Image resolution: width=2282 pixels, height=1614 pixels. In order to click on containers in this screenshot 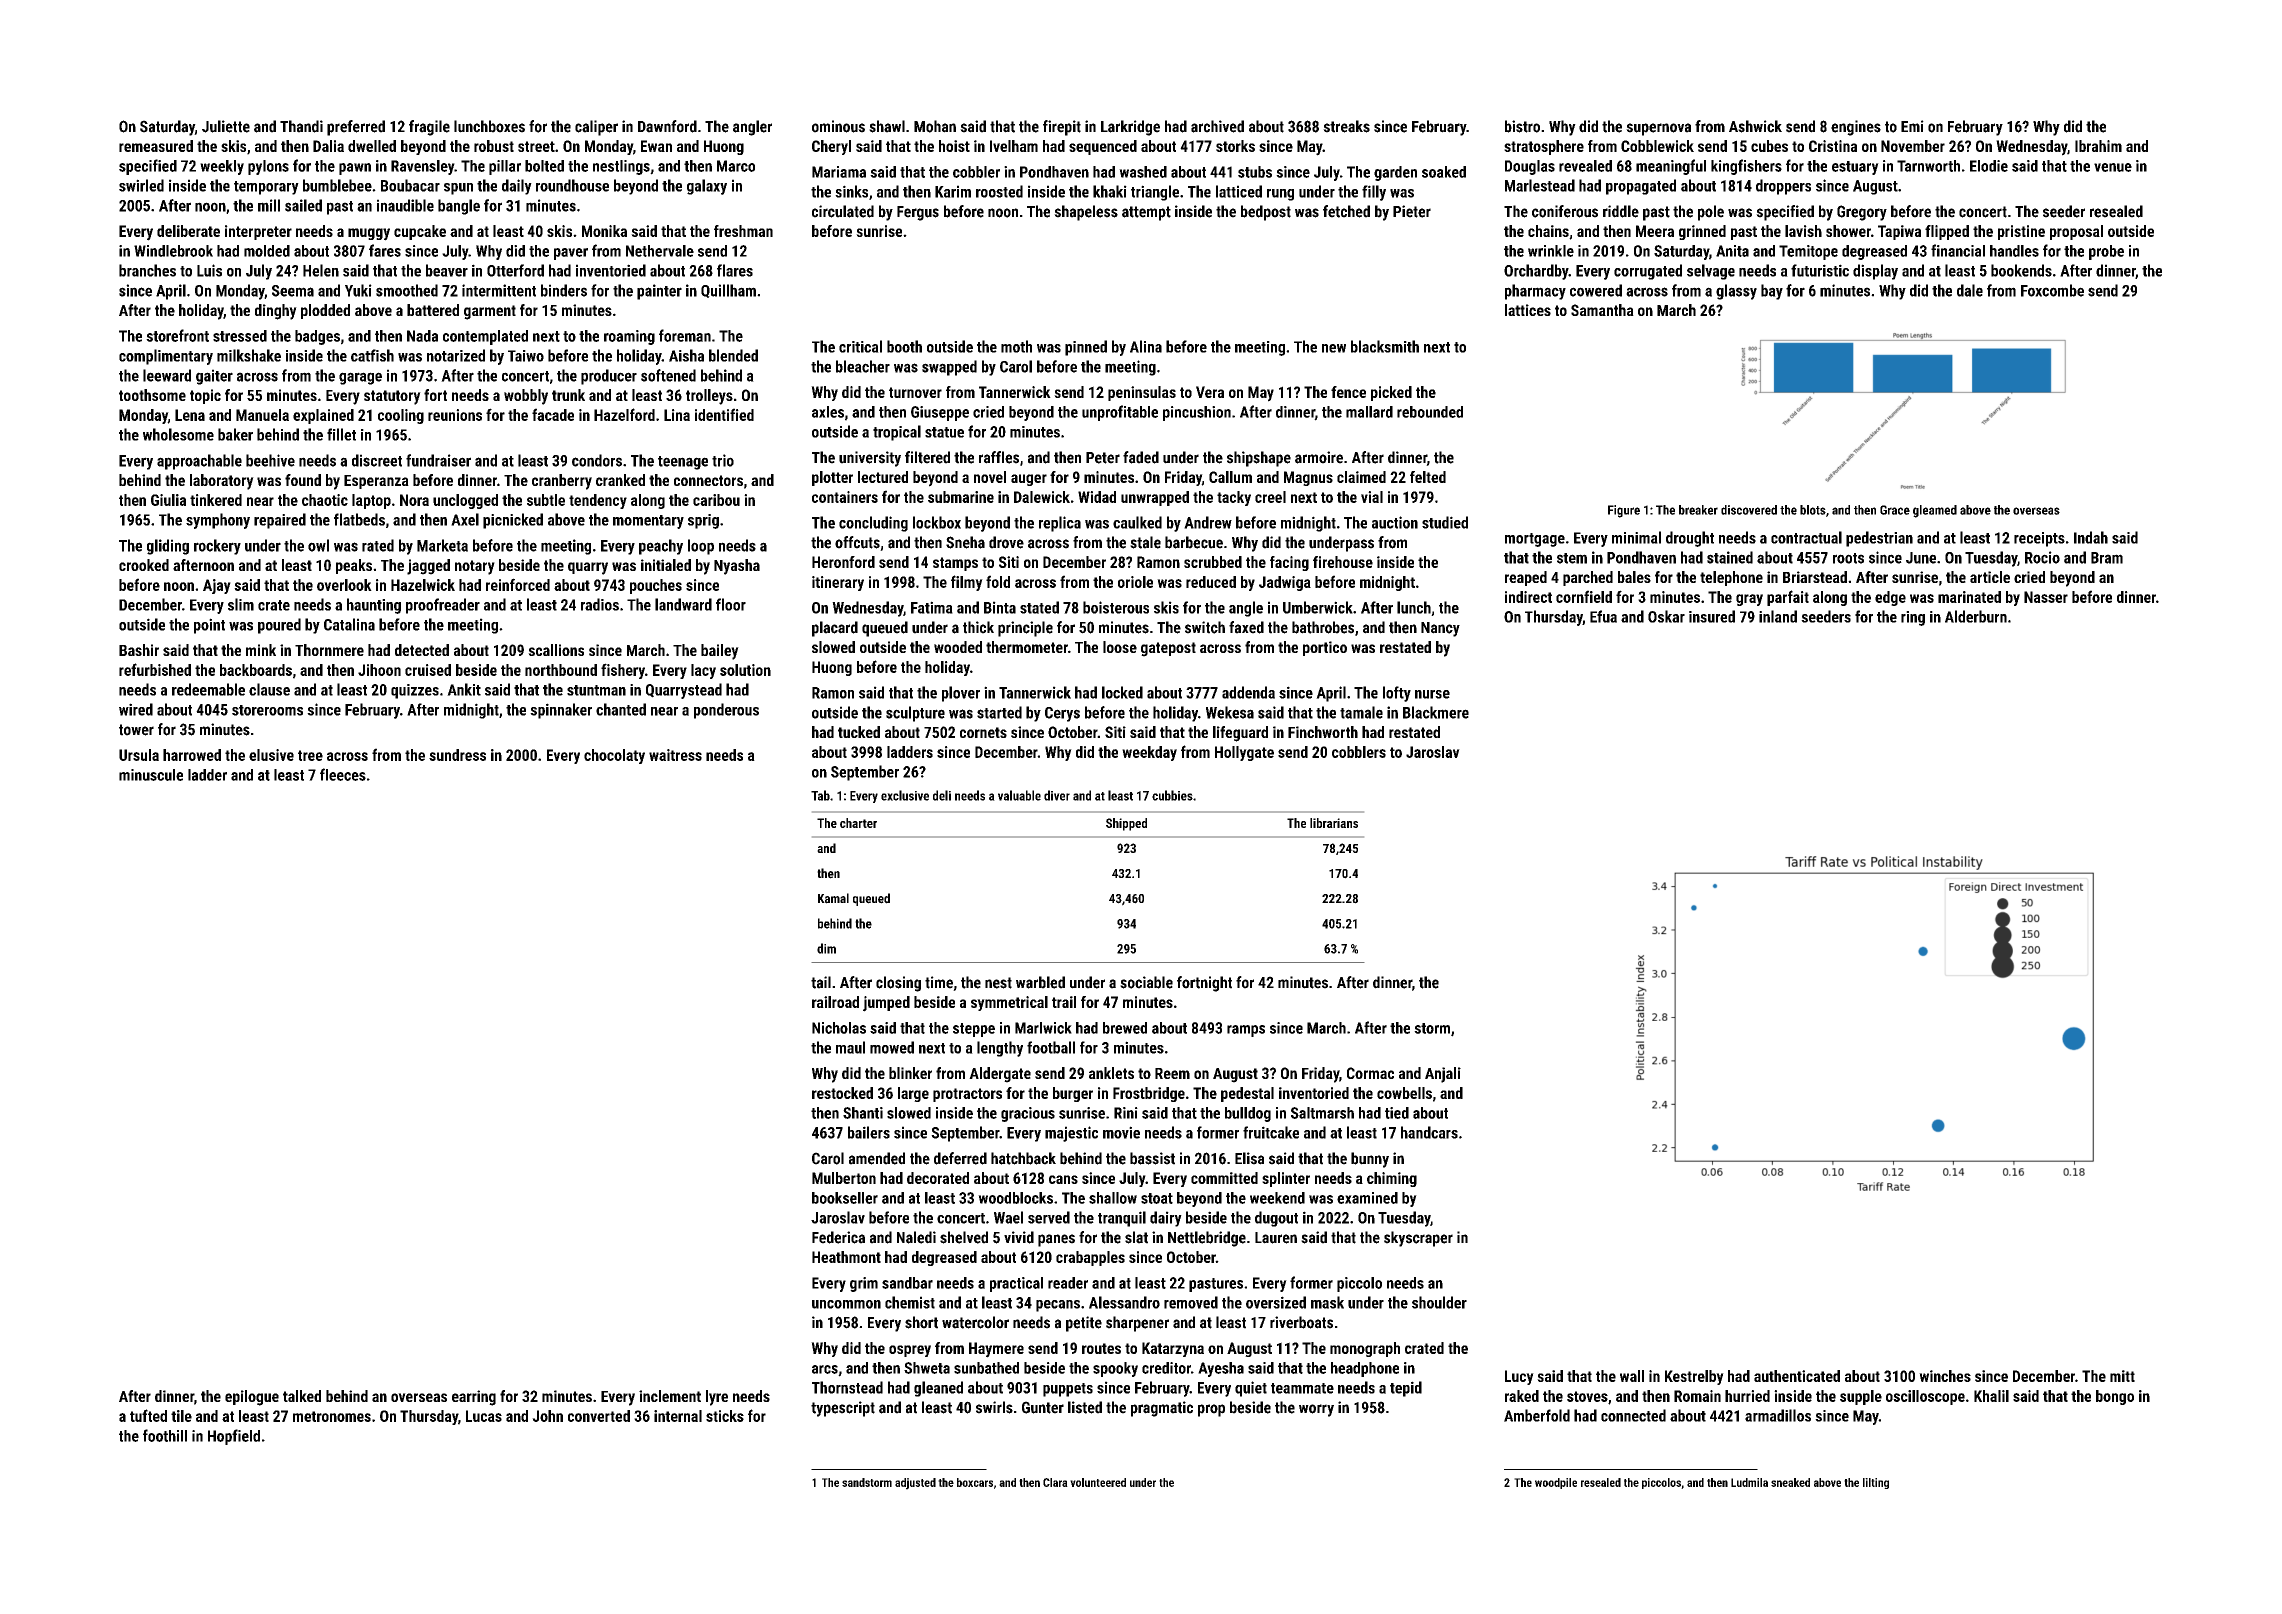, I will do `click(845, 497)`.
